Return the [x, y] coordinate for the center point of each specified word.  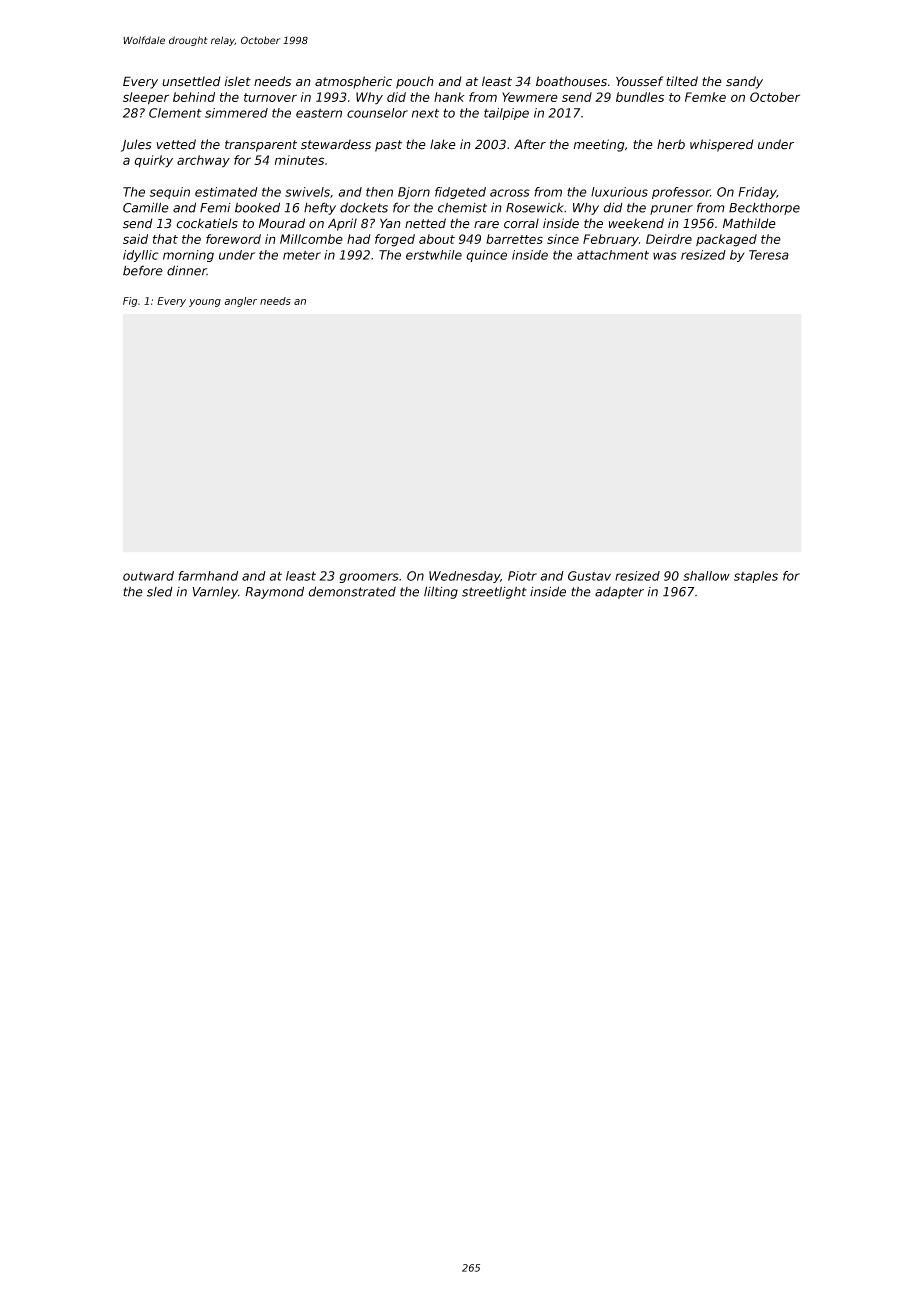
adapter [619, 593]
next [425, 113]
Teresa [769, 255]
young [205, 303]
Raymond [274, 592]
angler [240, 302]
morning [188, 256]
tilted [682, 81]
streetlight [494, 593]
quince [487, 256]
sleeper [146, 98]
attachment [613, 255]
